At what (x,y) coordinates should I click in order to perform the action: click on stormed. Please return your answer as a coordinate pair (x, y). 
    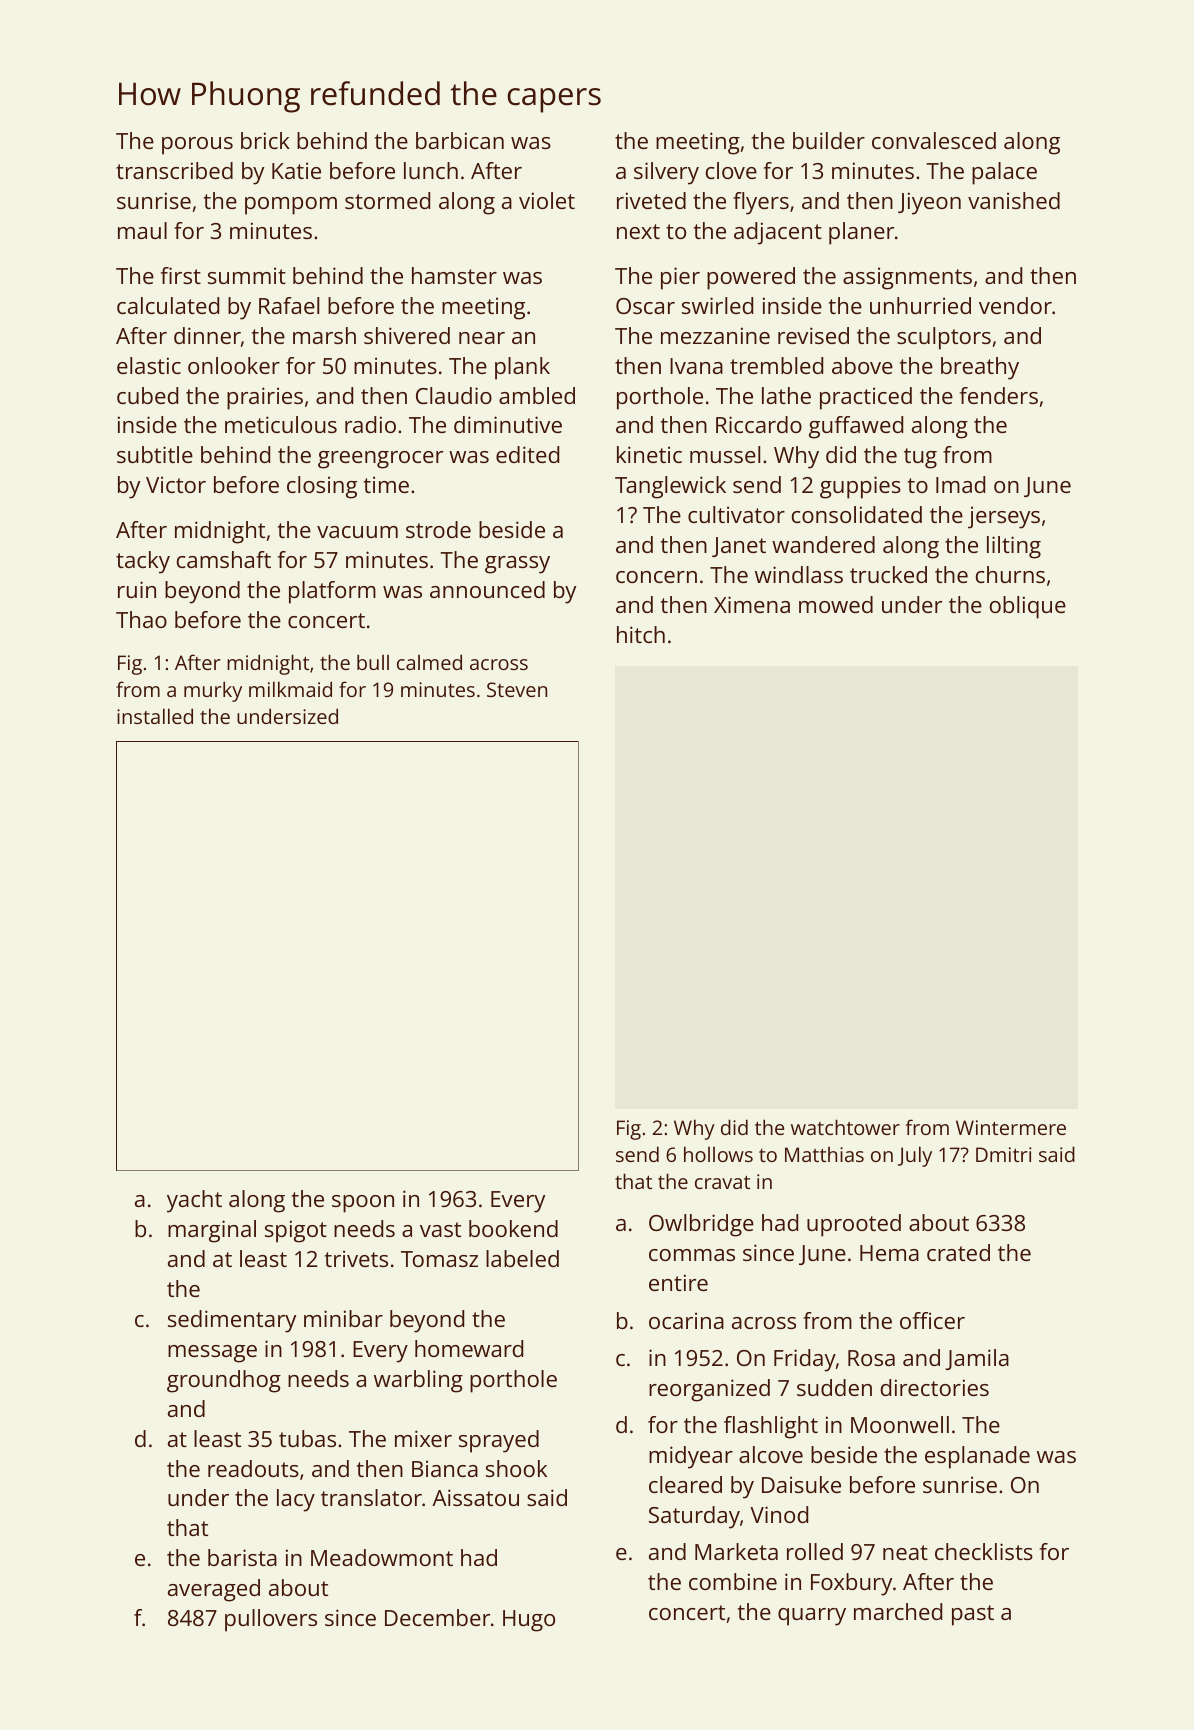
    Looking at the image, I should click on (387, 200).
